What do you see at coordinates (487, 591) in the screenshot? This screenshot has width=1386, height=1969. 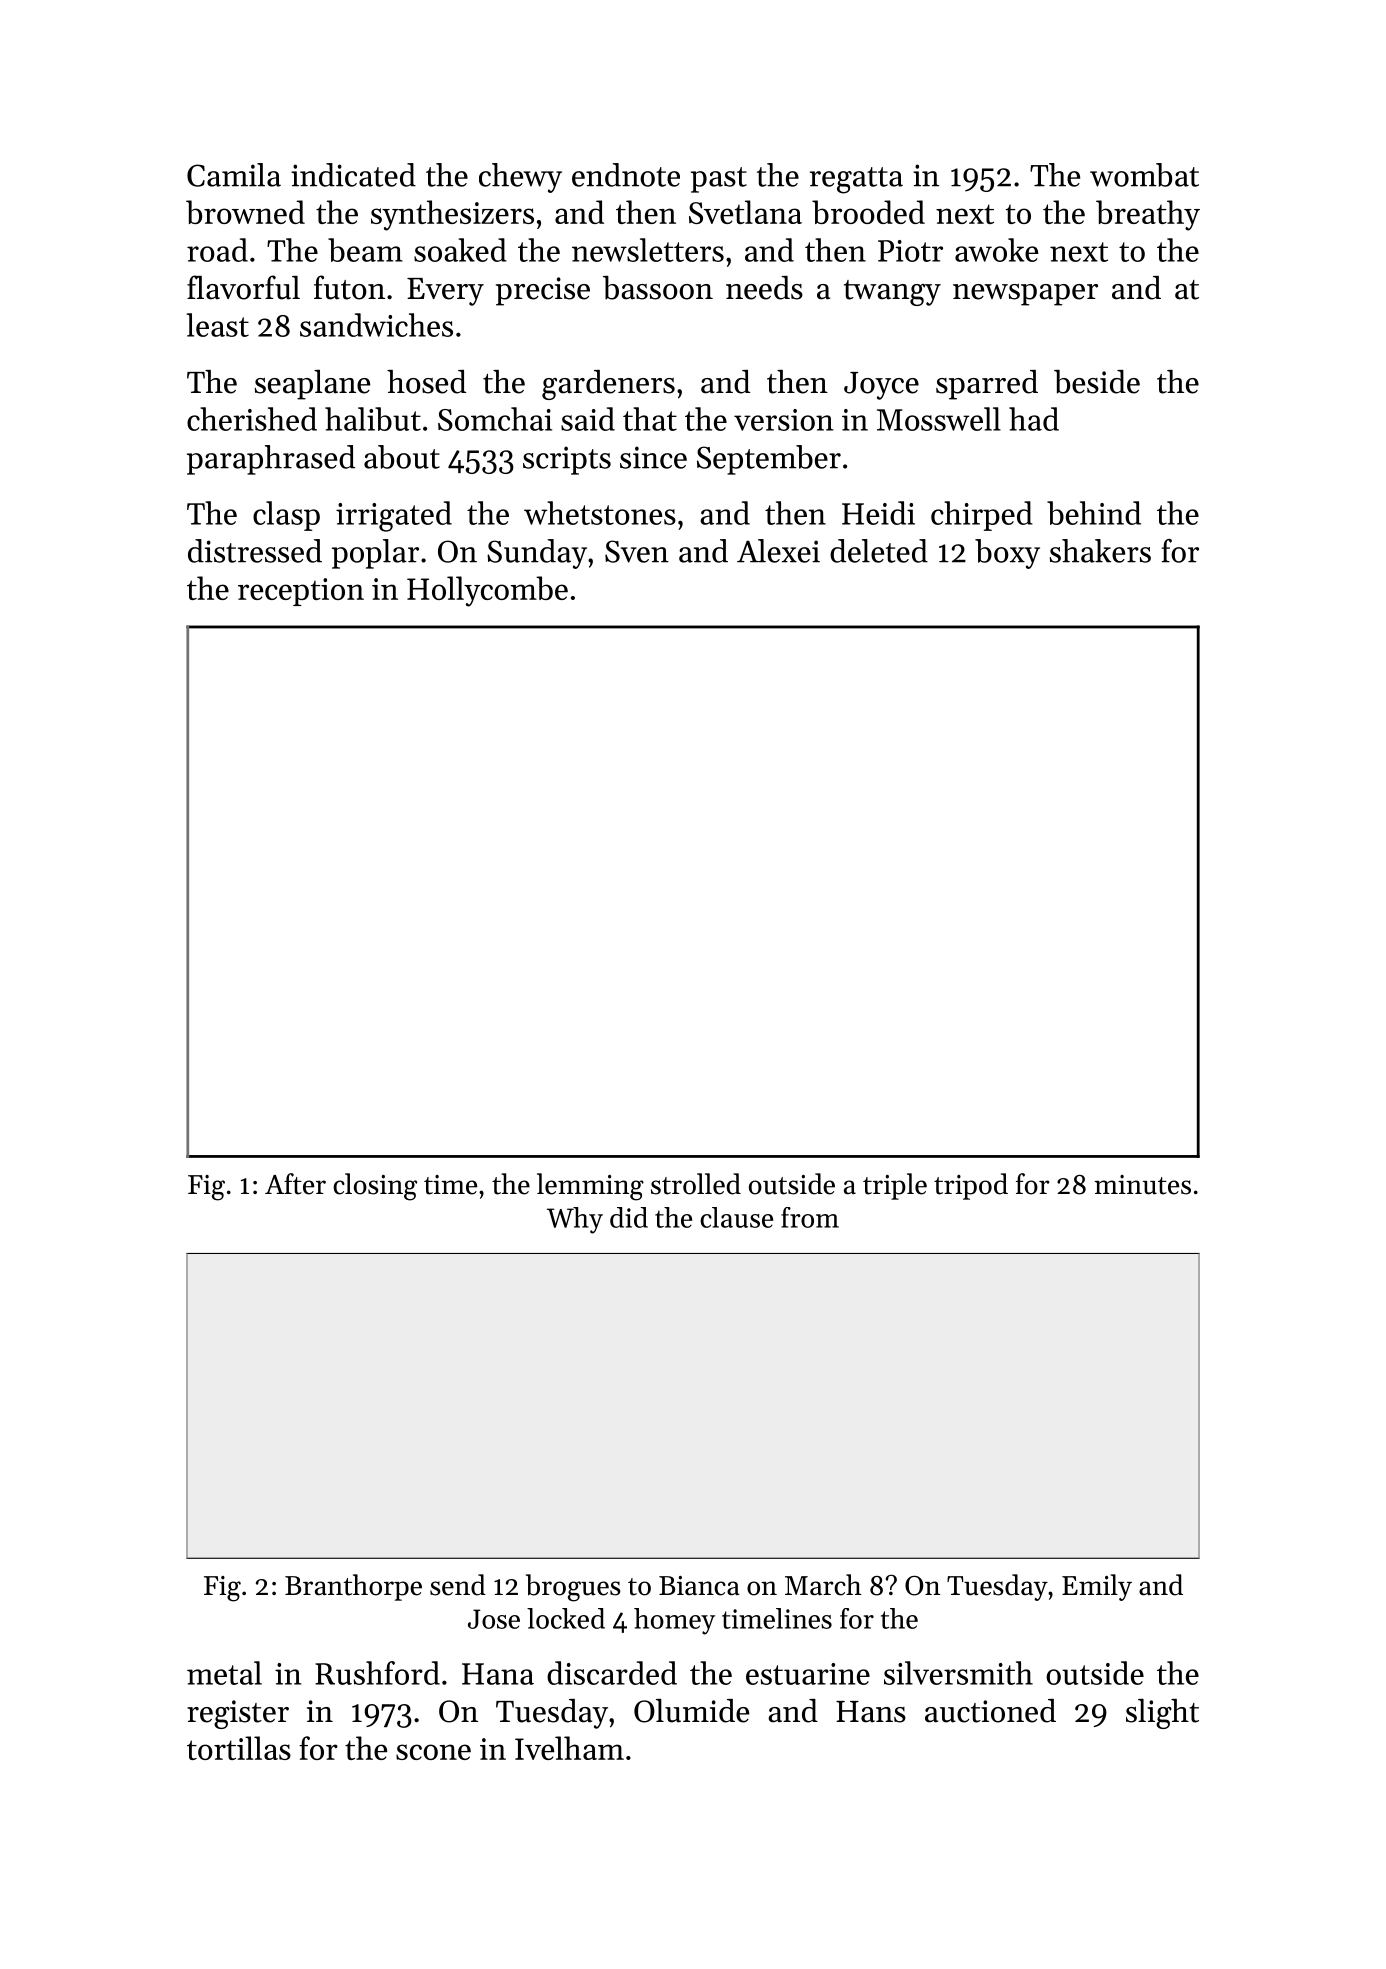 I see `Hollycombe` at bounding box center [487, 591].
